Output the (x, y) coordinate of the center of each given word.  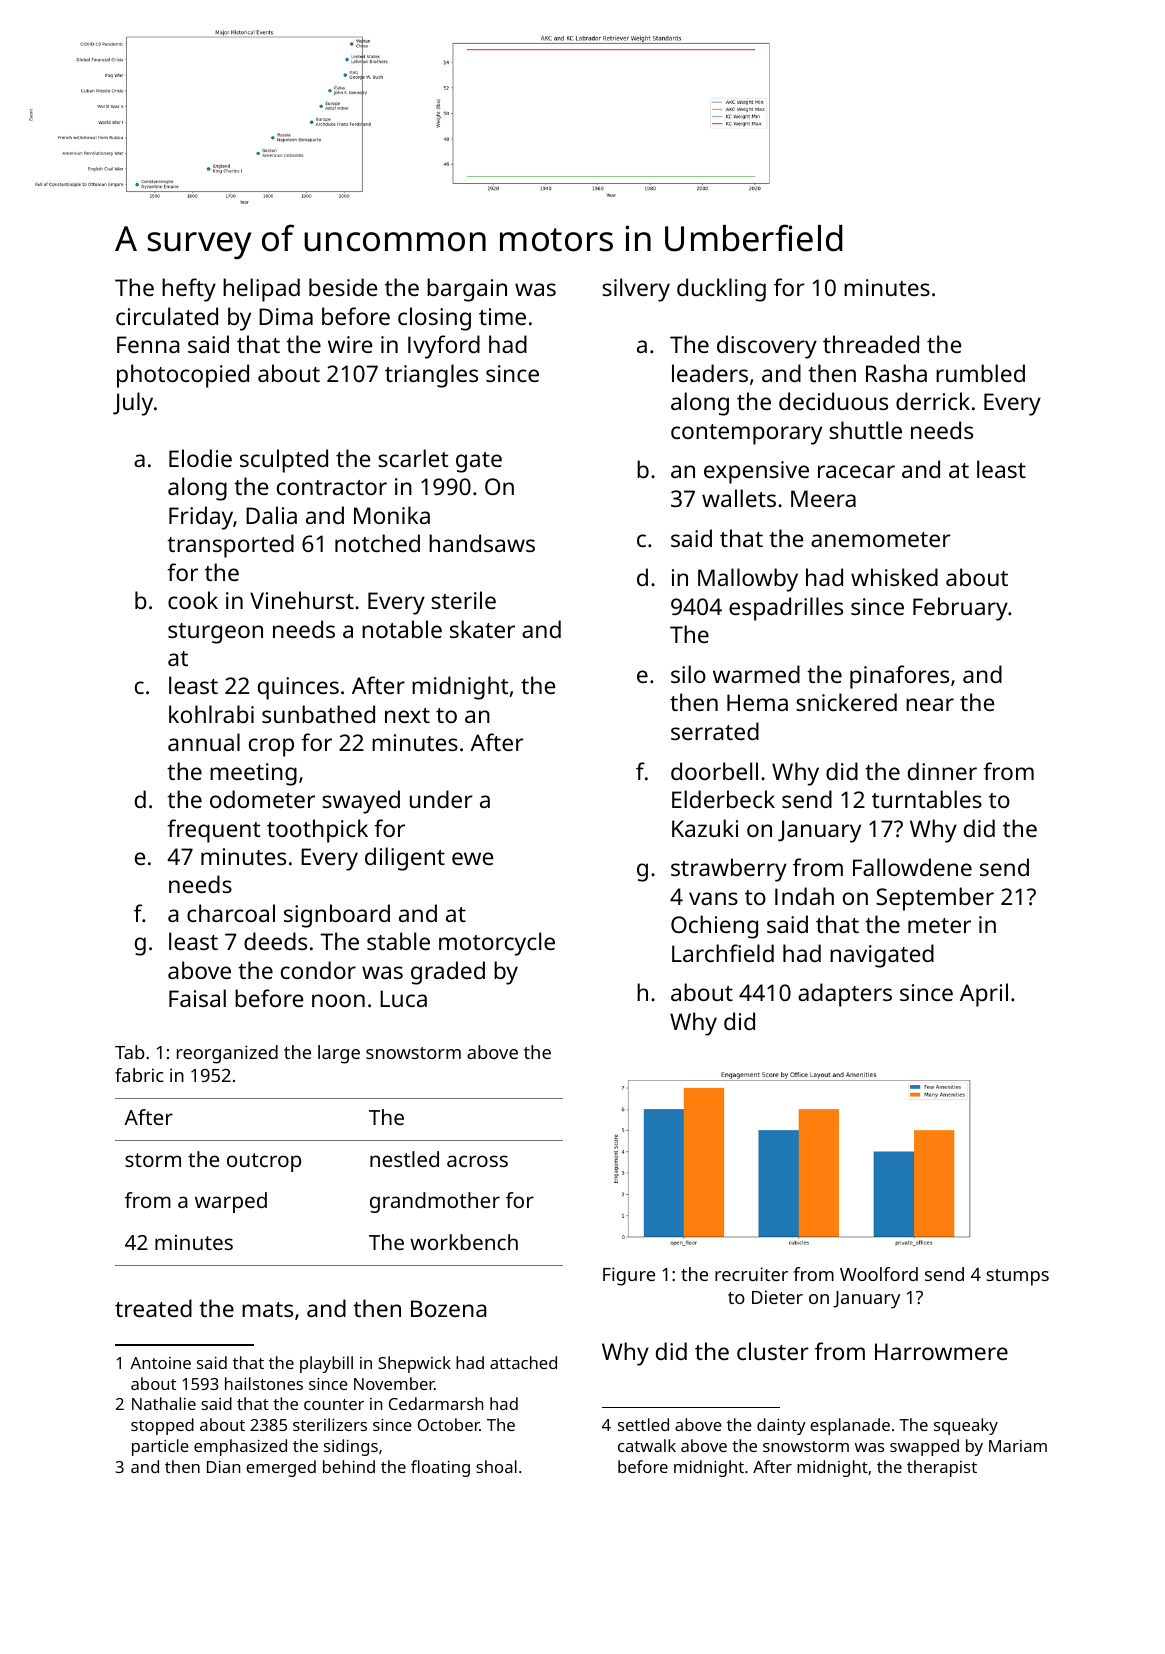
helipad (261, 290)
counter (334, 1404)
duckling (721, 290)
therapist (942, 1468)
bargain (467, 290)
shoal (496, 1466)
